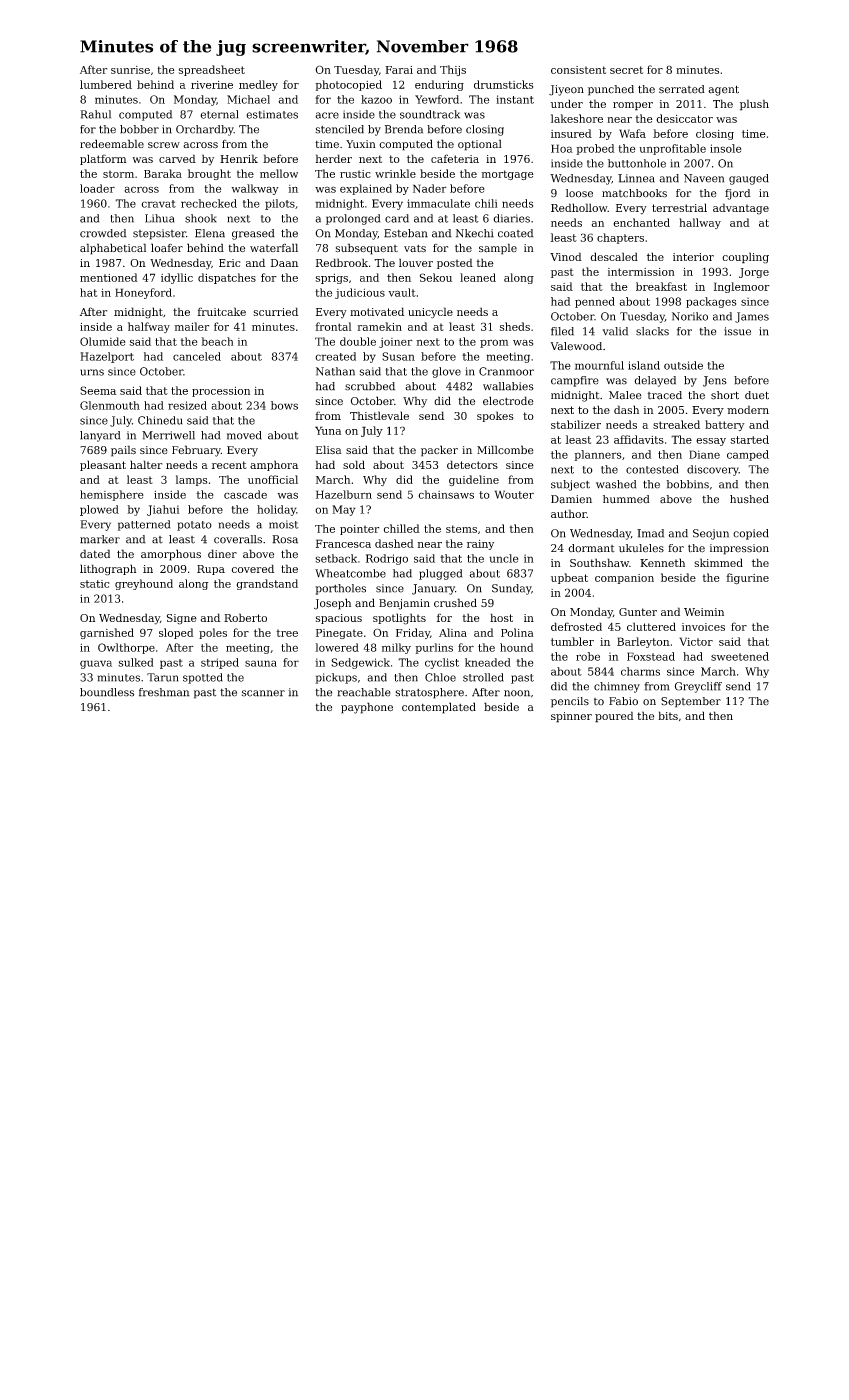 The height and width of the screenshot is (1400, 849). What do you see at coordinates (272, 114) in the screenshot?
I see `estimates` at bounding box center [272, 114].
